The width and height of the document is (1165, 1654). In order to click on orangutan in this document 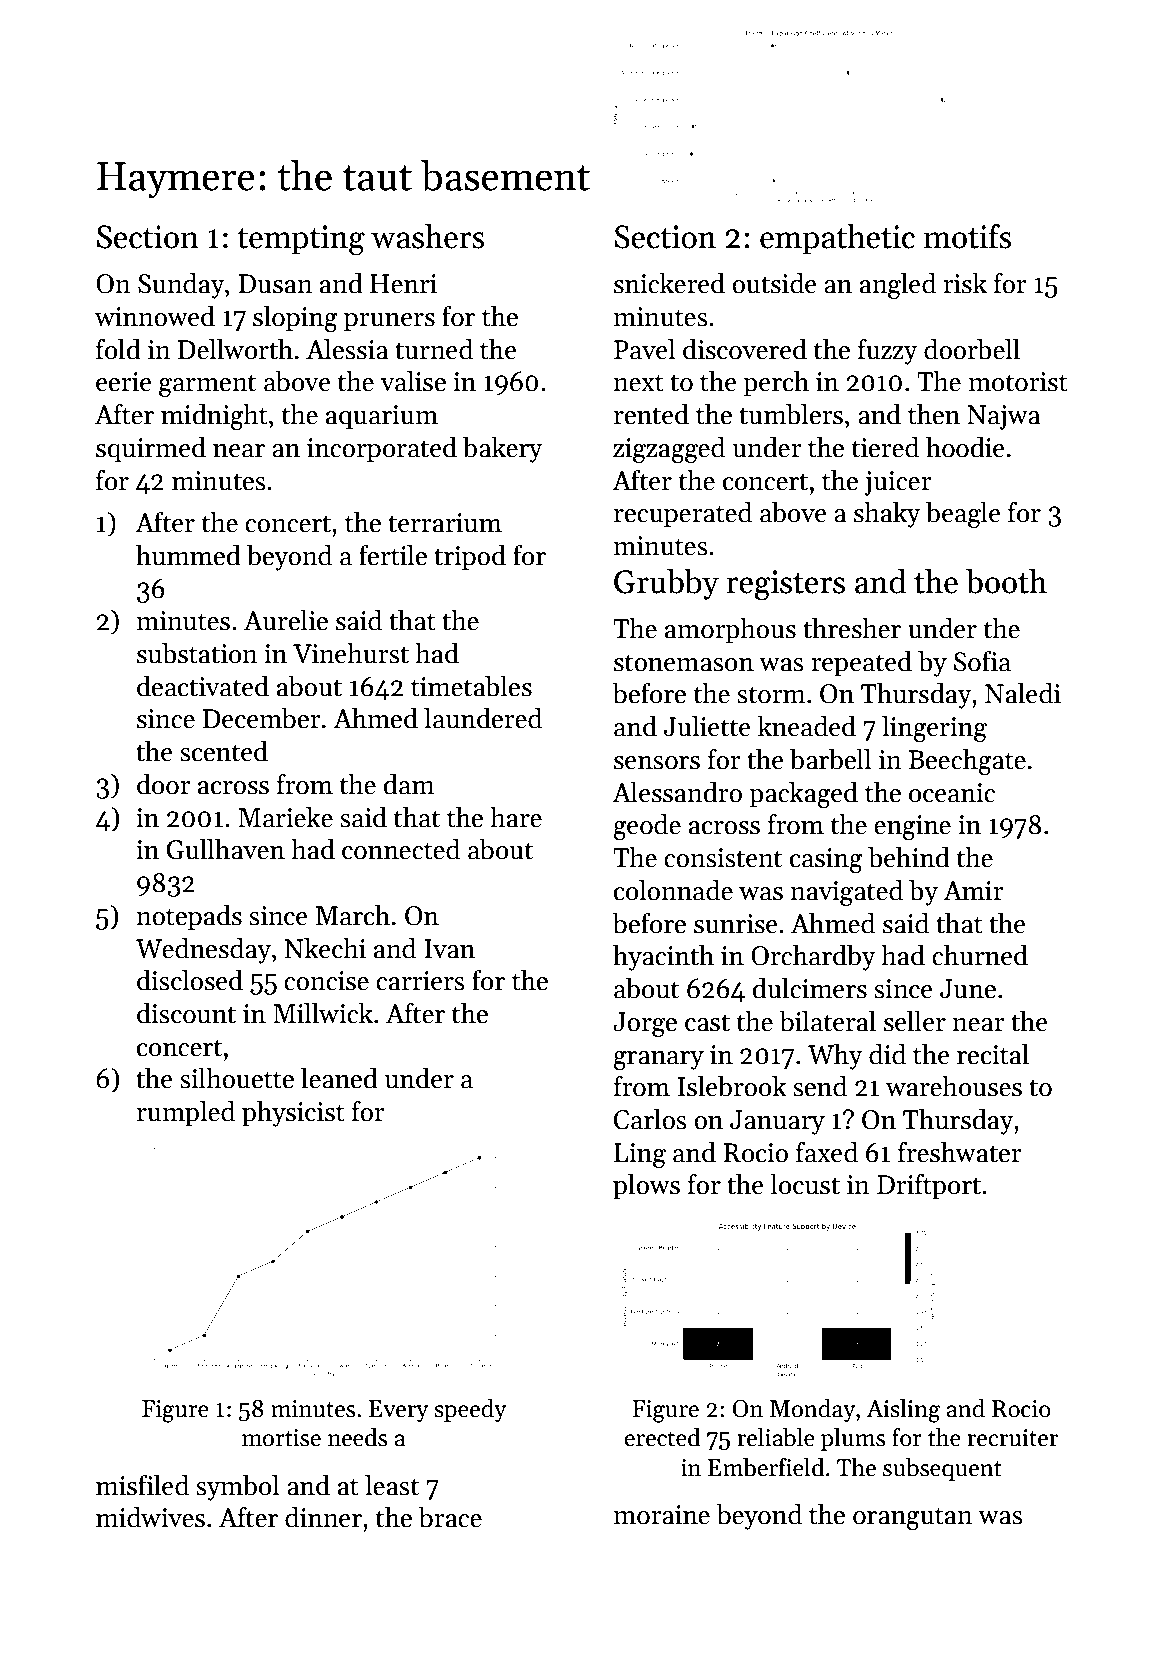, I will do `click(913, 1518)`.
